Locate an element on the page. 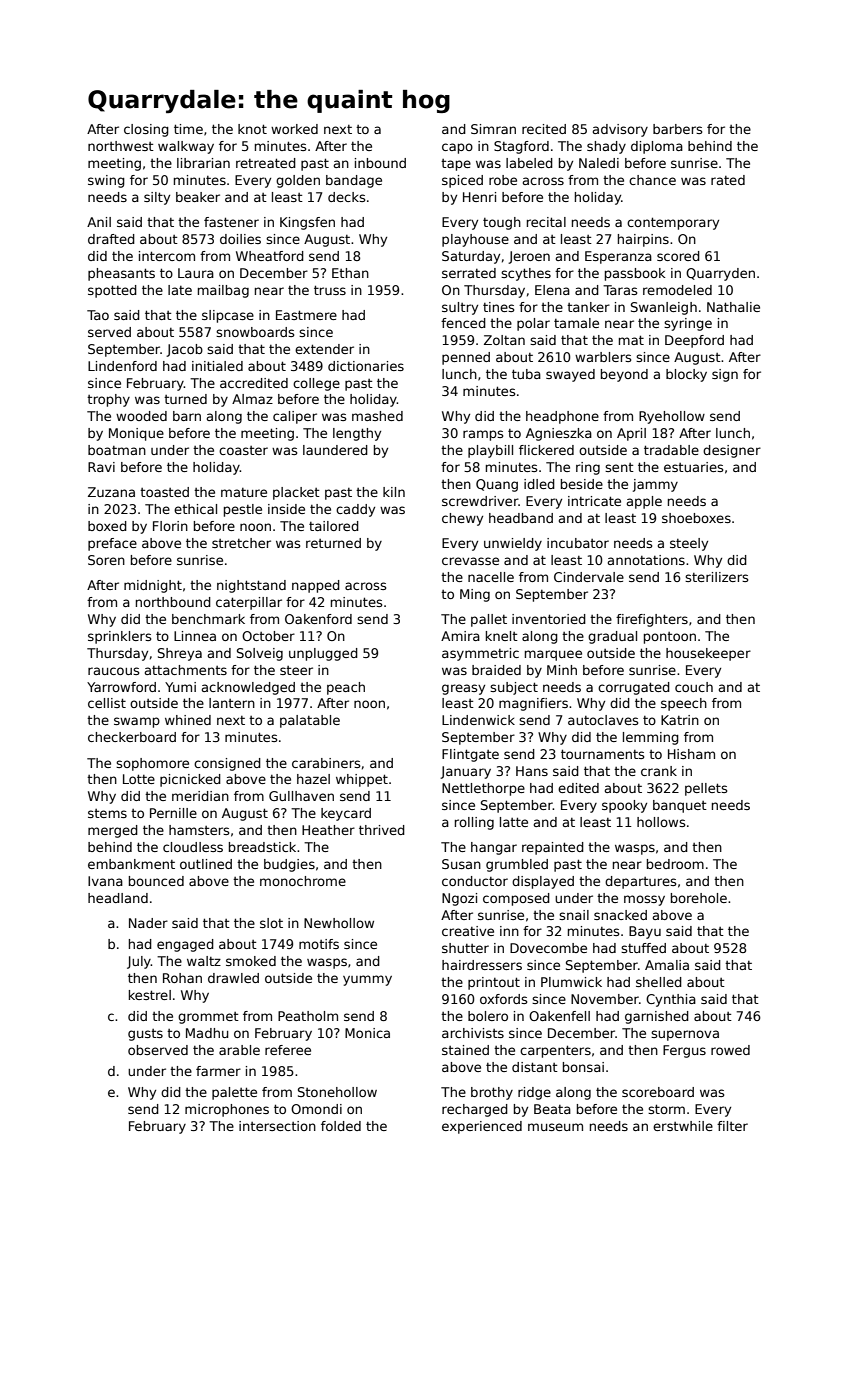  whined is located at coordinates (188, 720).
